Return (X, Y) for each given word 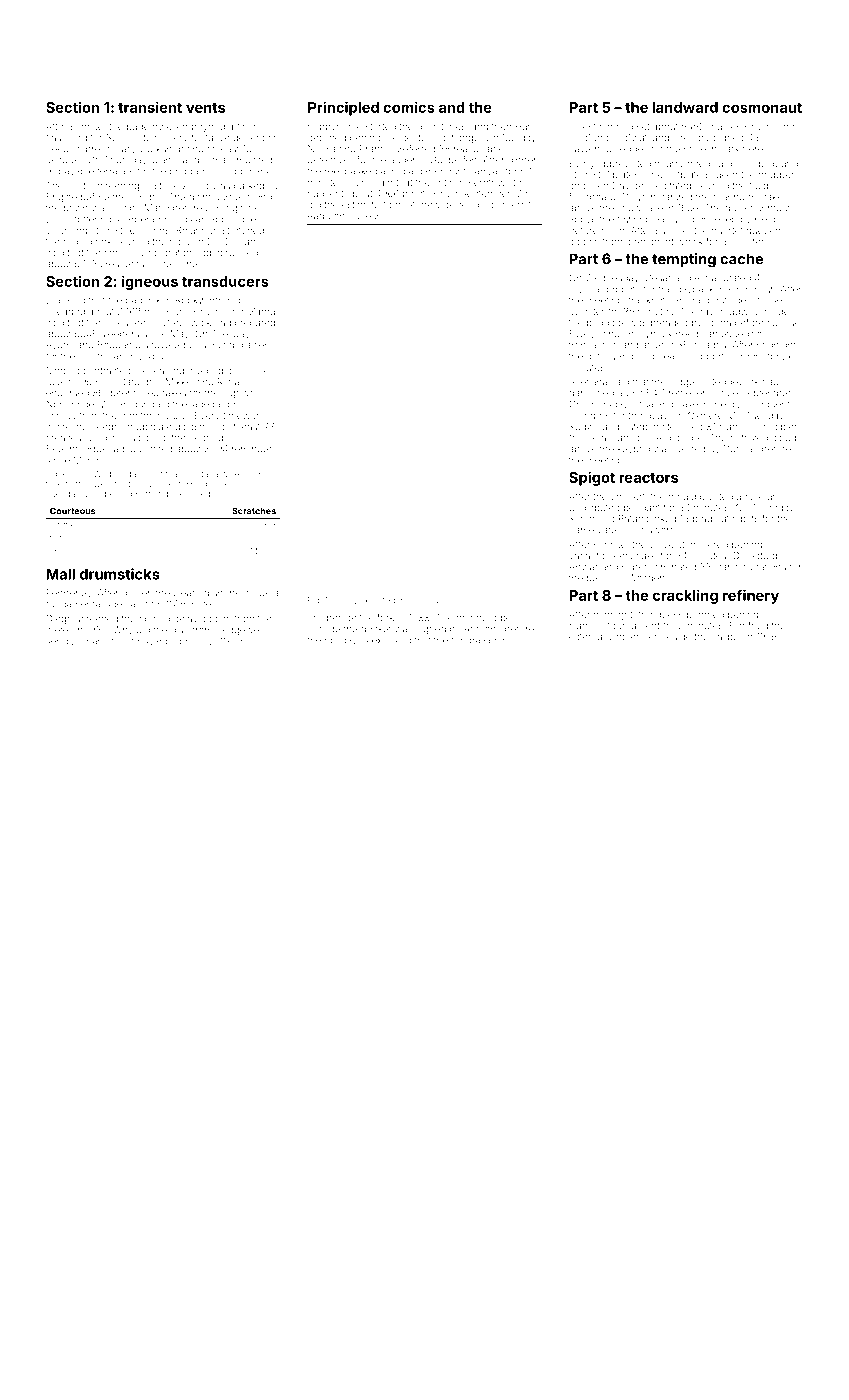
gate (595, 357)
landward (685, 107)
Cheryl (347, 601)
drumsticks (120, 574)
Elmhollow (752, 289)
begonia (231, 405)
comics (409, 107)
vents (205, 108)
